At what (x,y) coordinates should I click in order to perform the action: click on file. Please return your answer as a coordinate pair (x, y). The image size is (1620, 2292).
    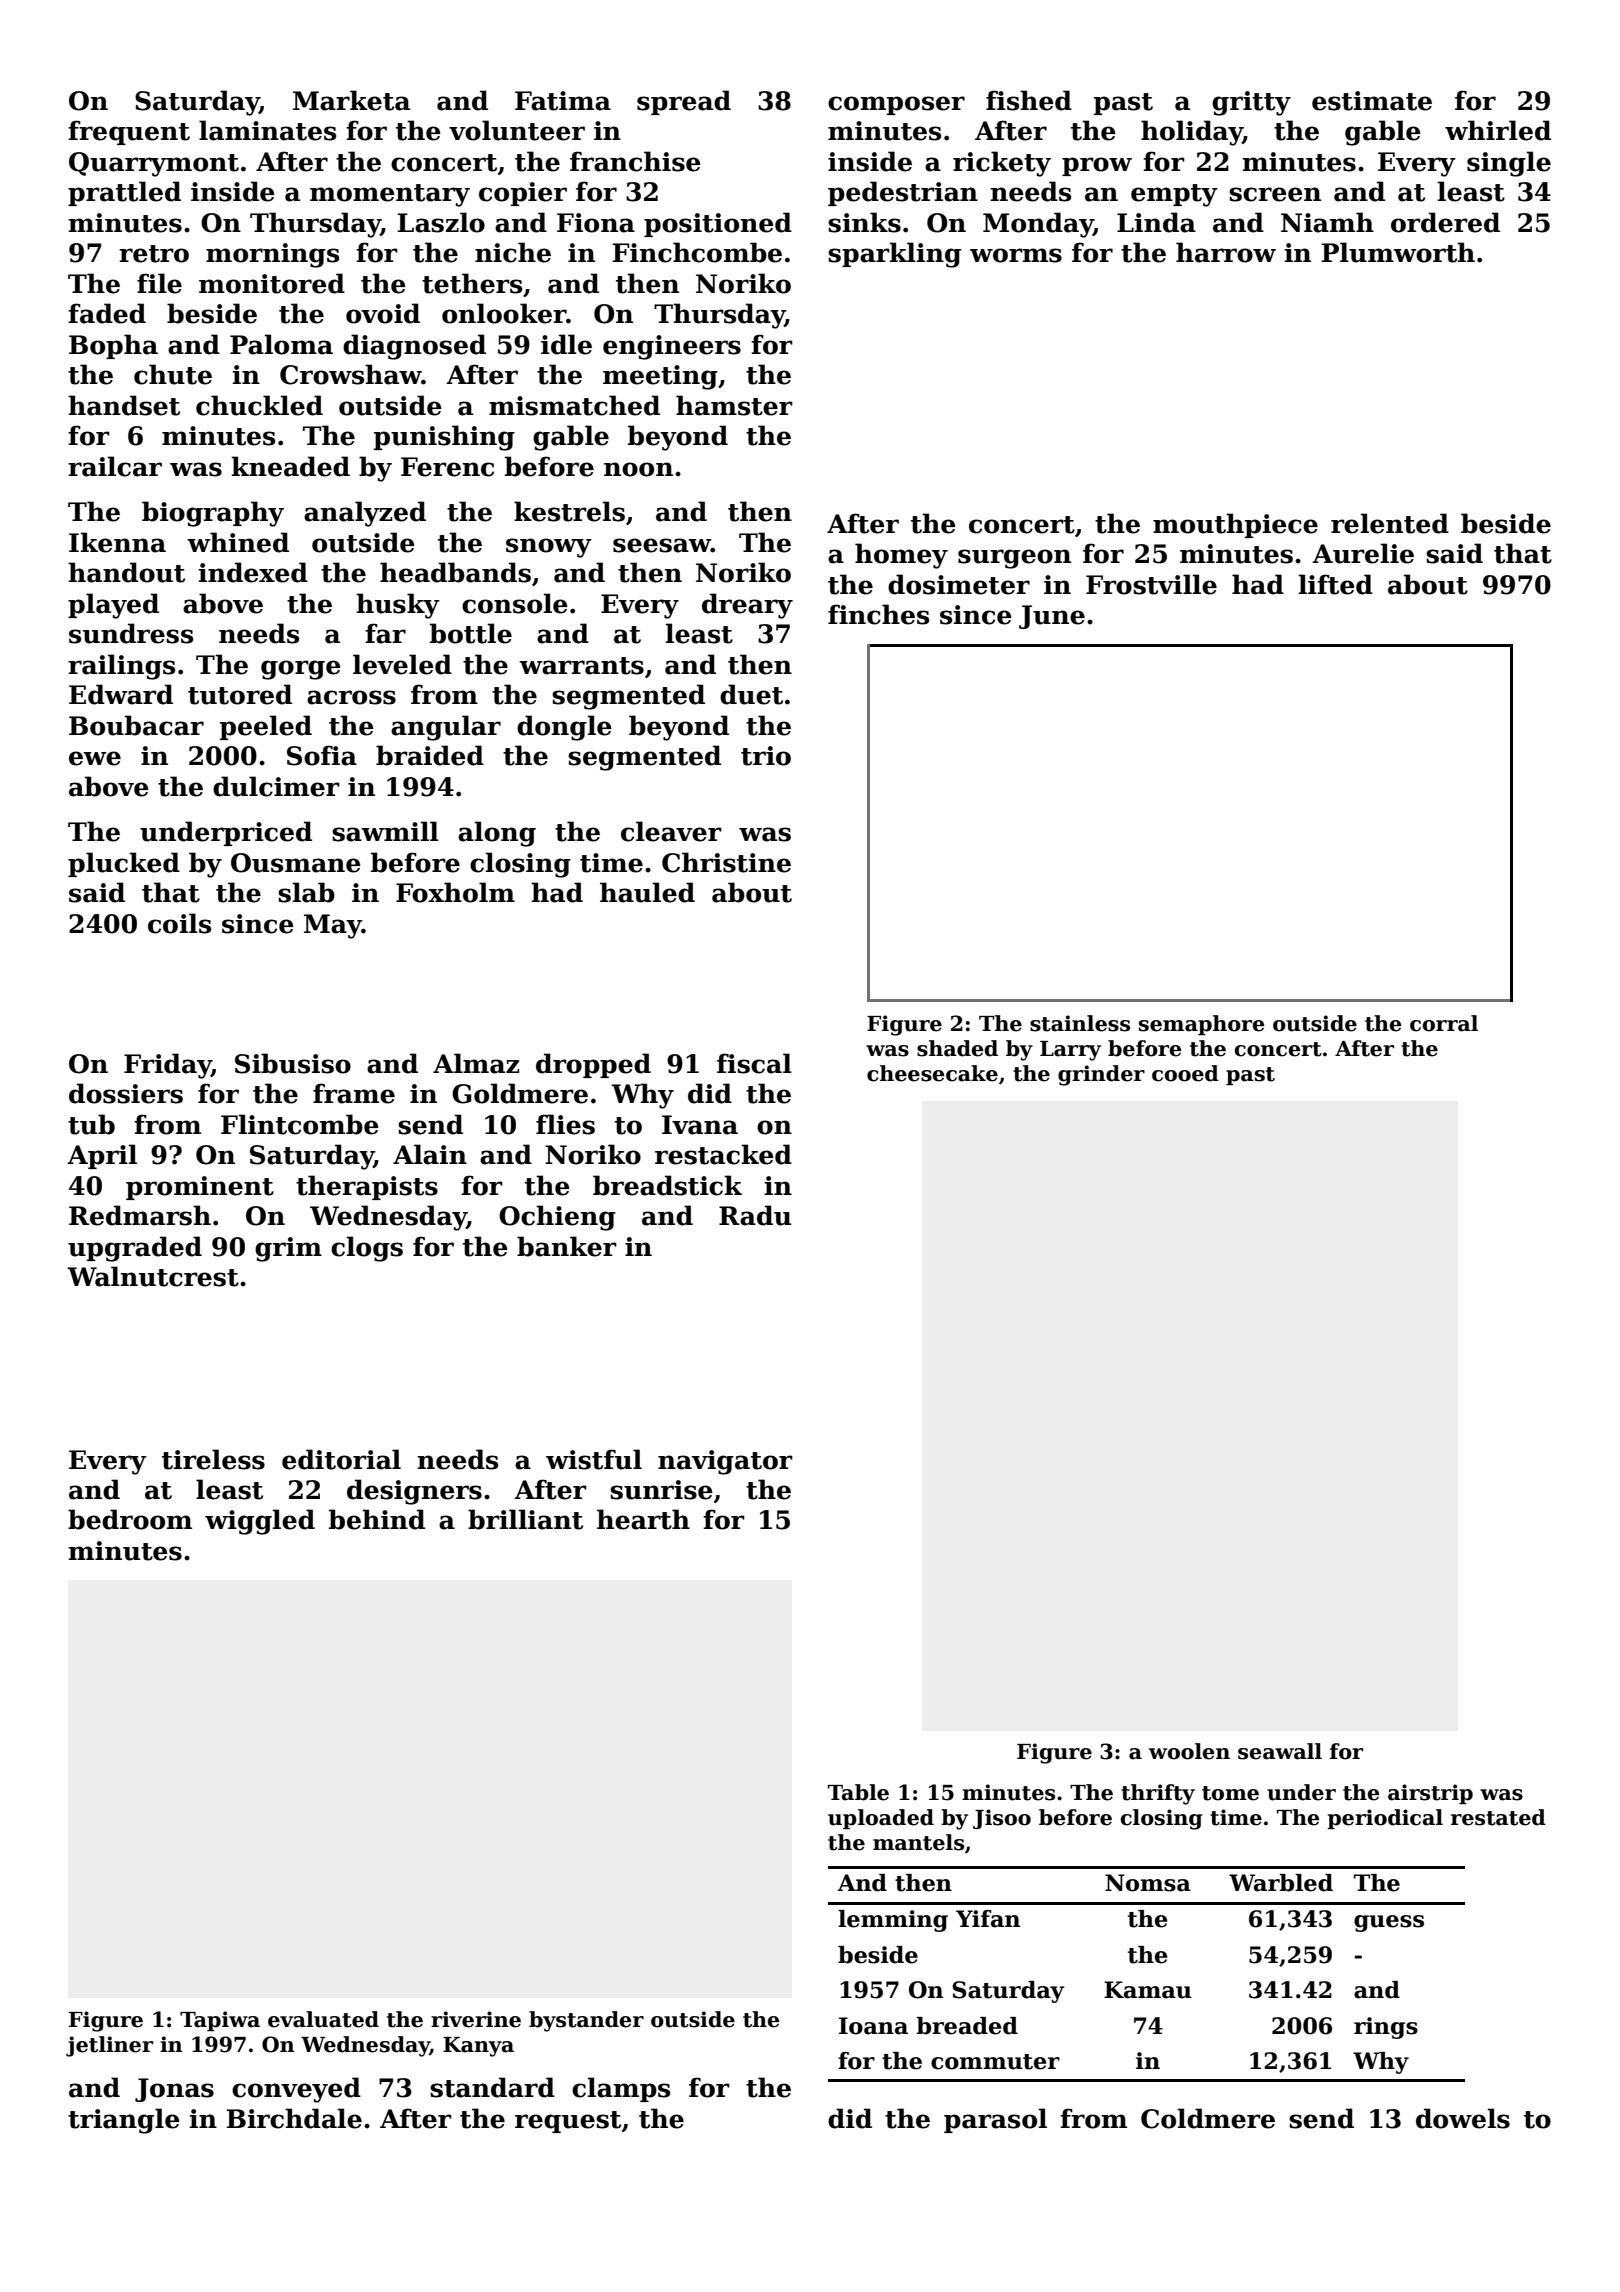
    Looking at the image, I should click on (159, 283).
